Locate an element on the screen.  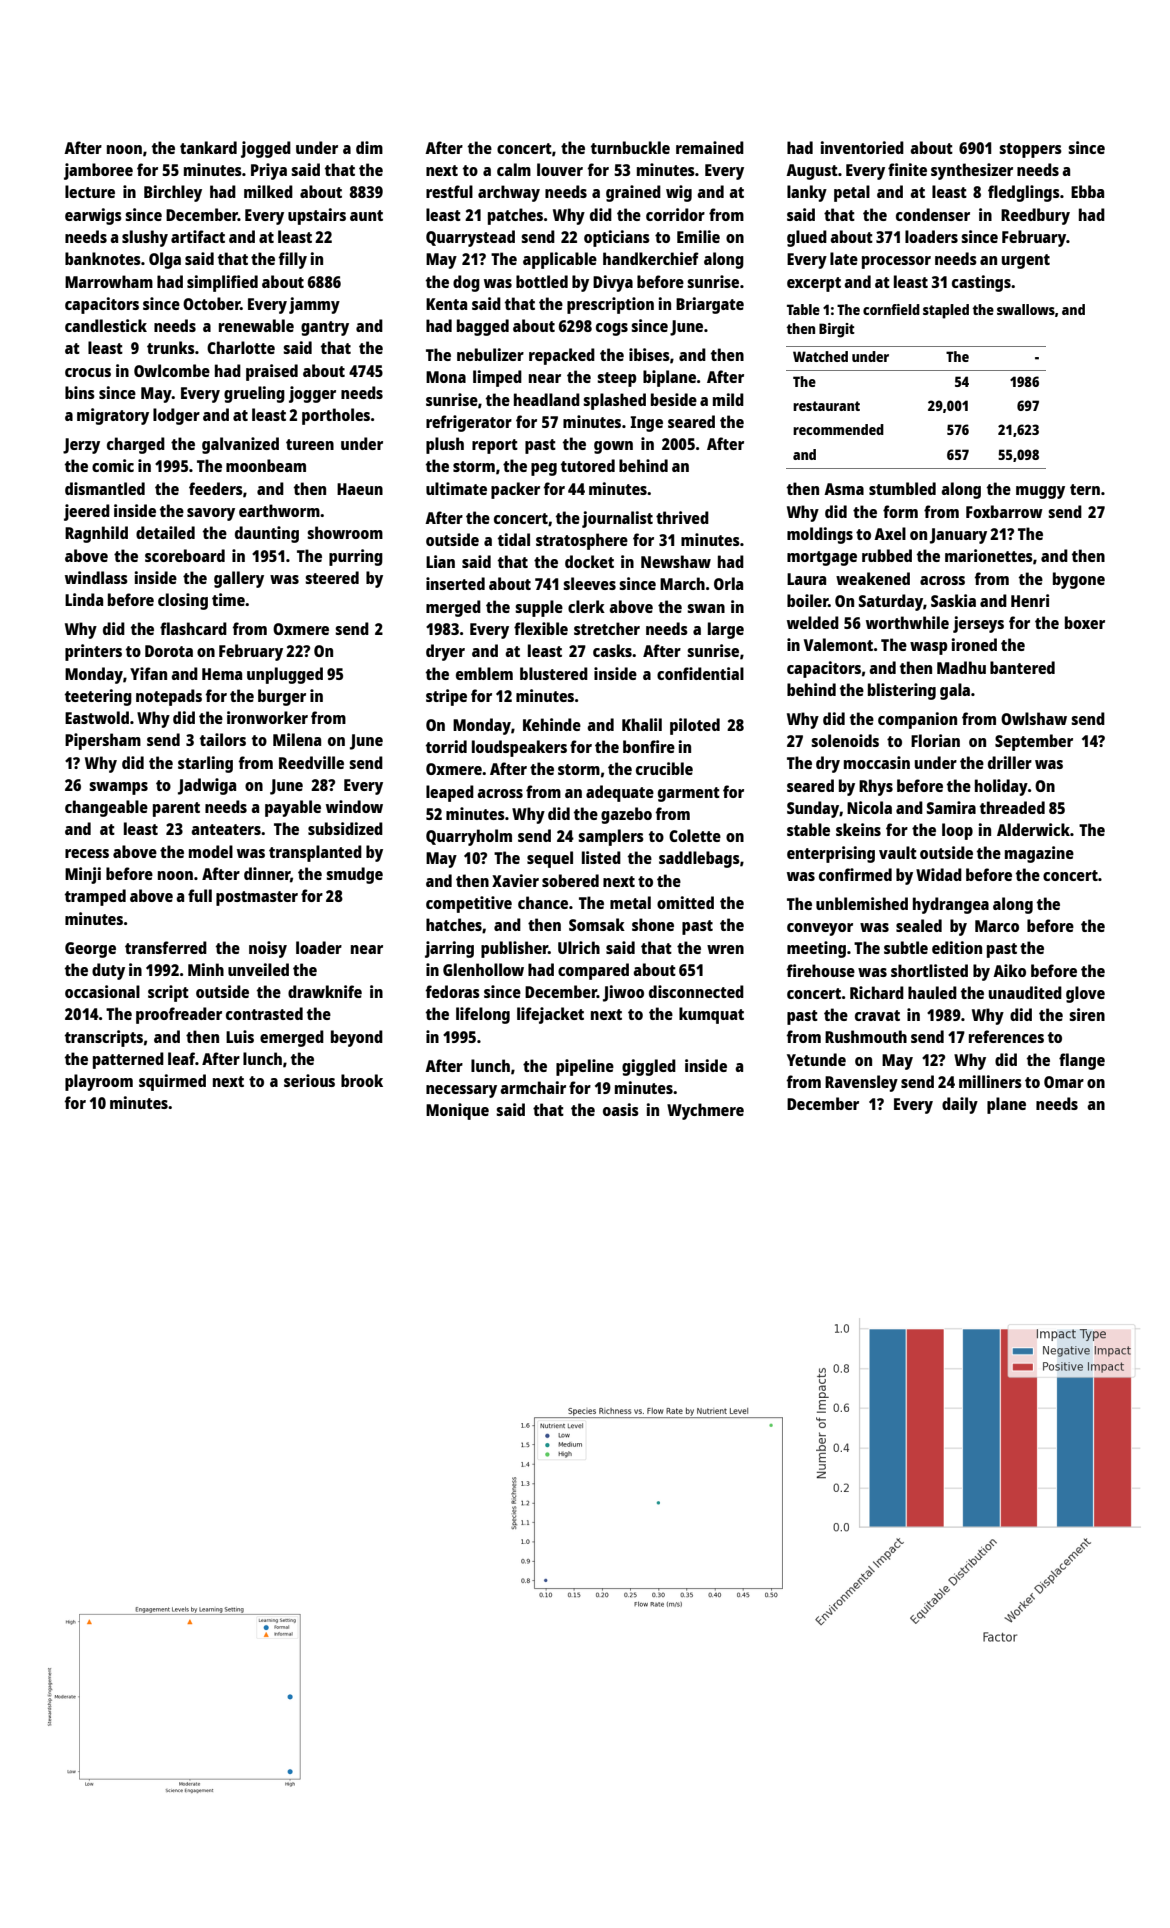
milliners is located at coordinates (990, 1081).
